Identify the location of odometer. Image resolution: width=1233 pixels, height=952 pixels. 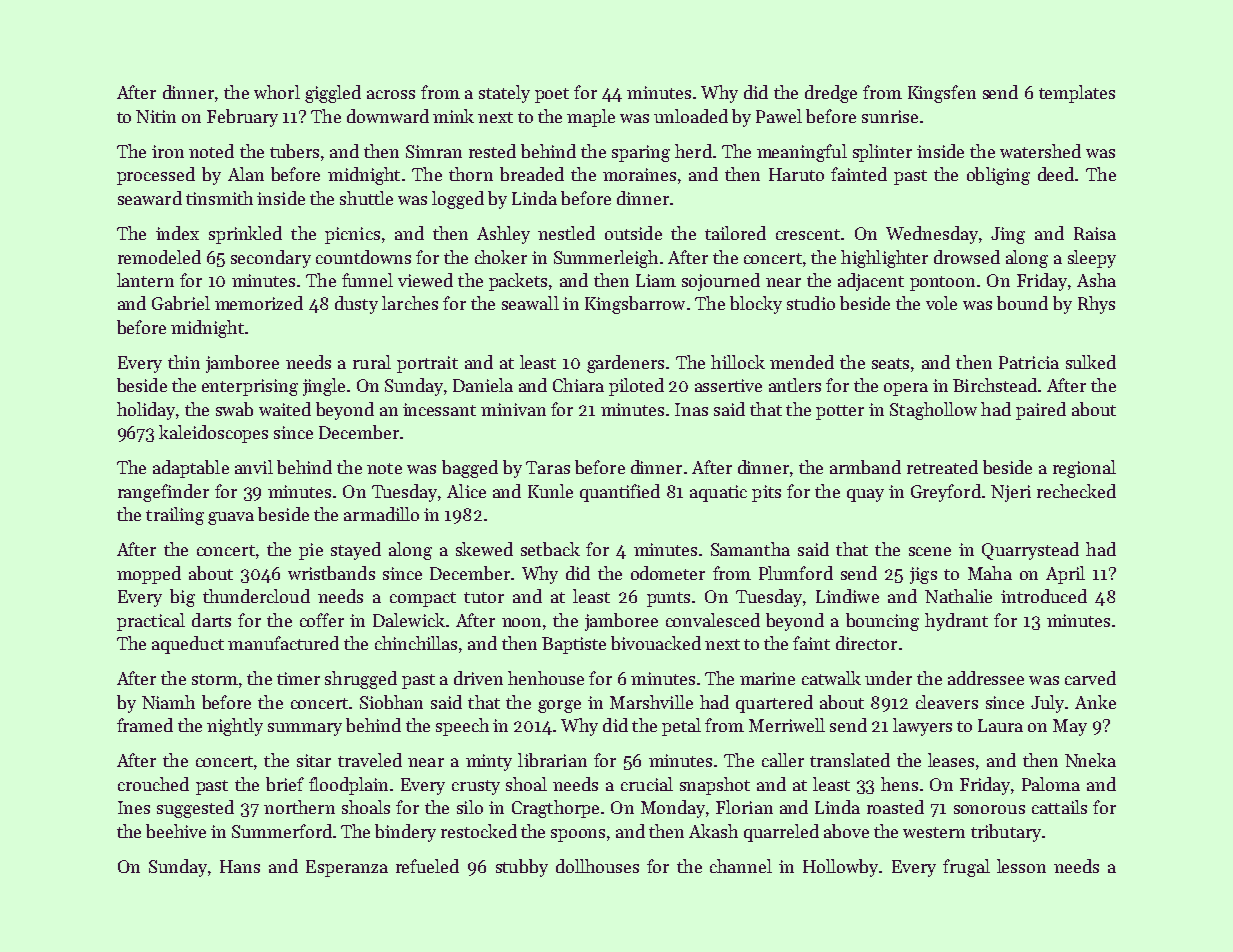
(668, 573).
